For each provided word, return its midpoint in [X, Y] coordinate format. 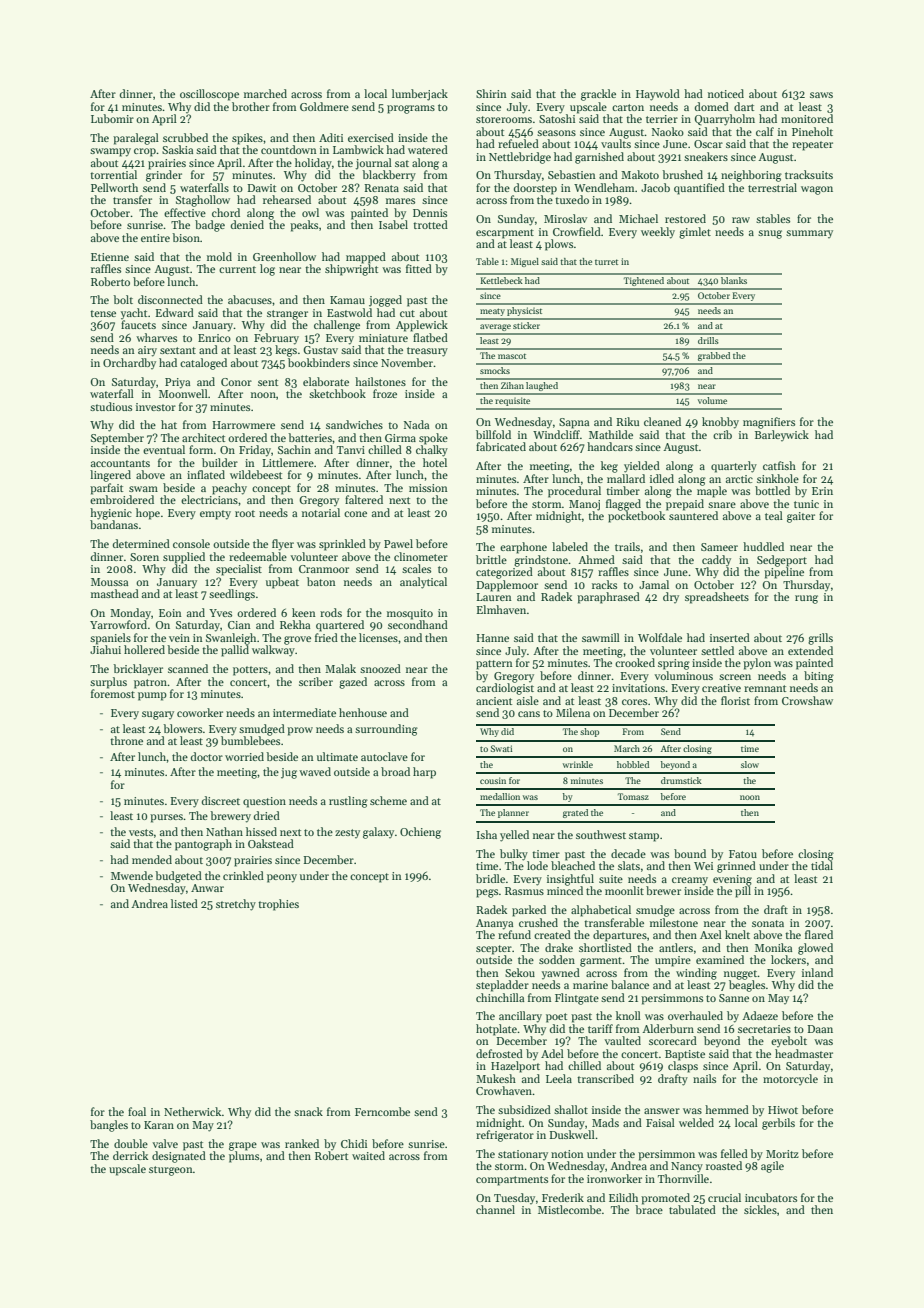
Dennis [430, 213]
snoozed [380, 668]
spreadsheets [717, 598]
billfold [493, 434]
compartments [512, 1181]
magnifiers [769, 423]
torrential [113, 174]
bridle [490, 878]
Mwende [132, 875]
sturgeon [171, 1171]
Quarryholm [725, 120]
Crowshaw [807, 700]
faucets [138, 324]
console [191, 543]
